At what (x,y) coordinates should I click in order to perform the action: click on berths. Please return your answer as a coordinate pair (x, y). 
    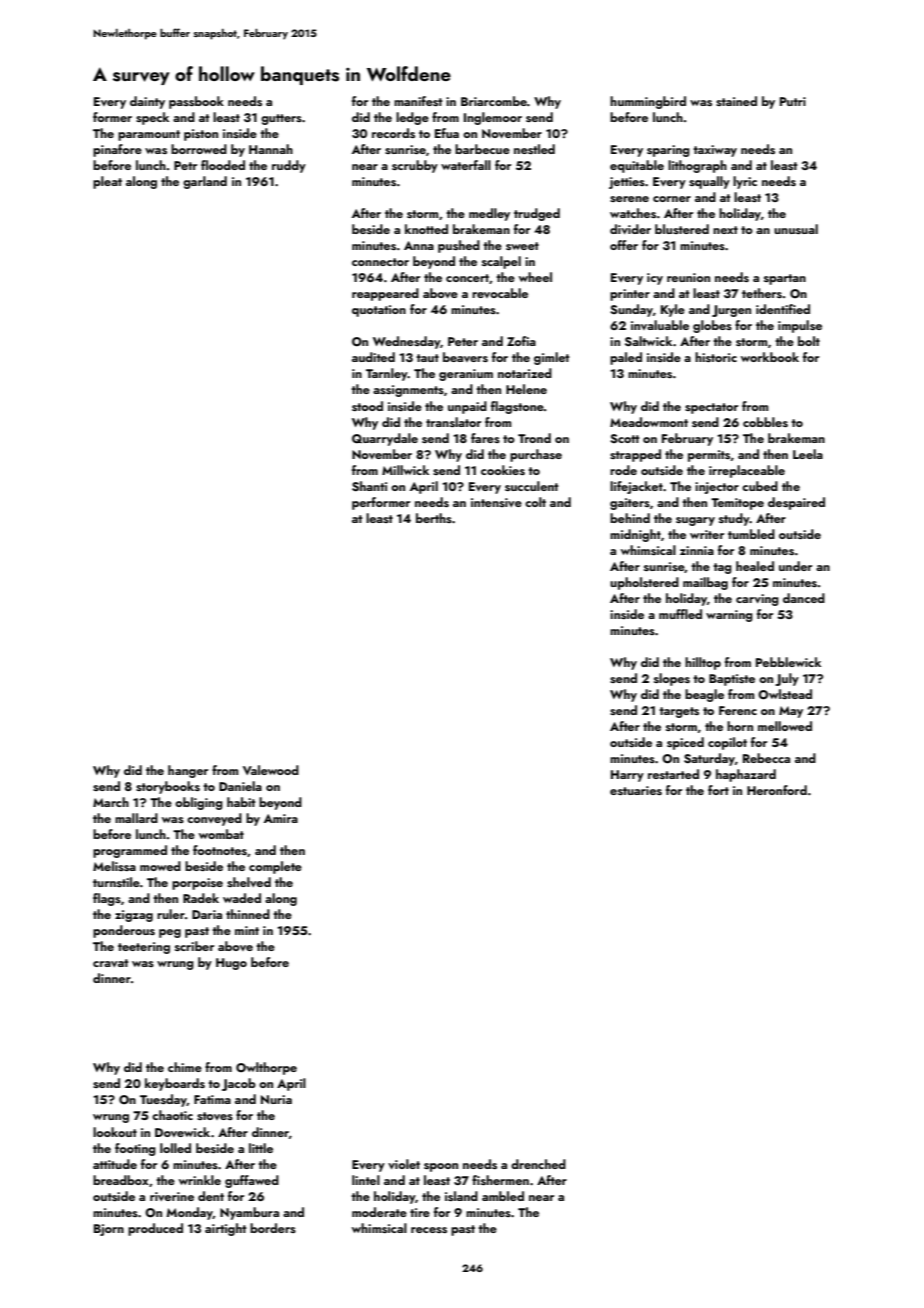
    Looking at the image, I should click on (434, 518).
